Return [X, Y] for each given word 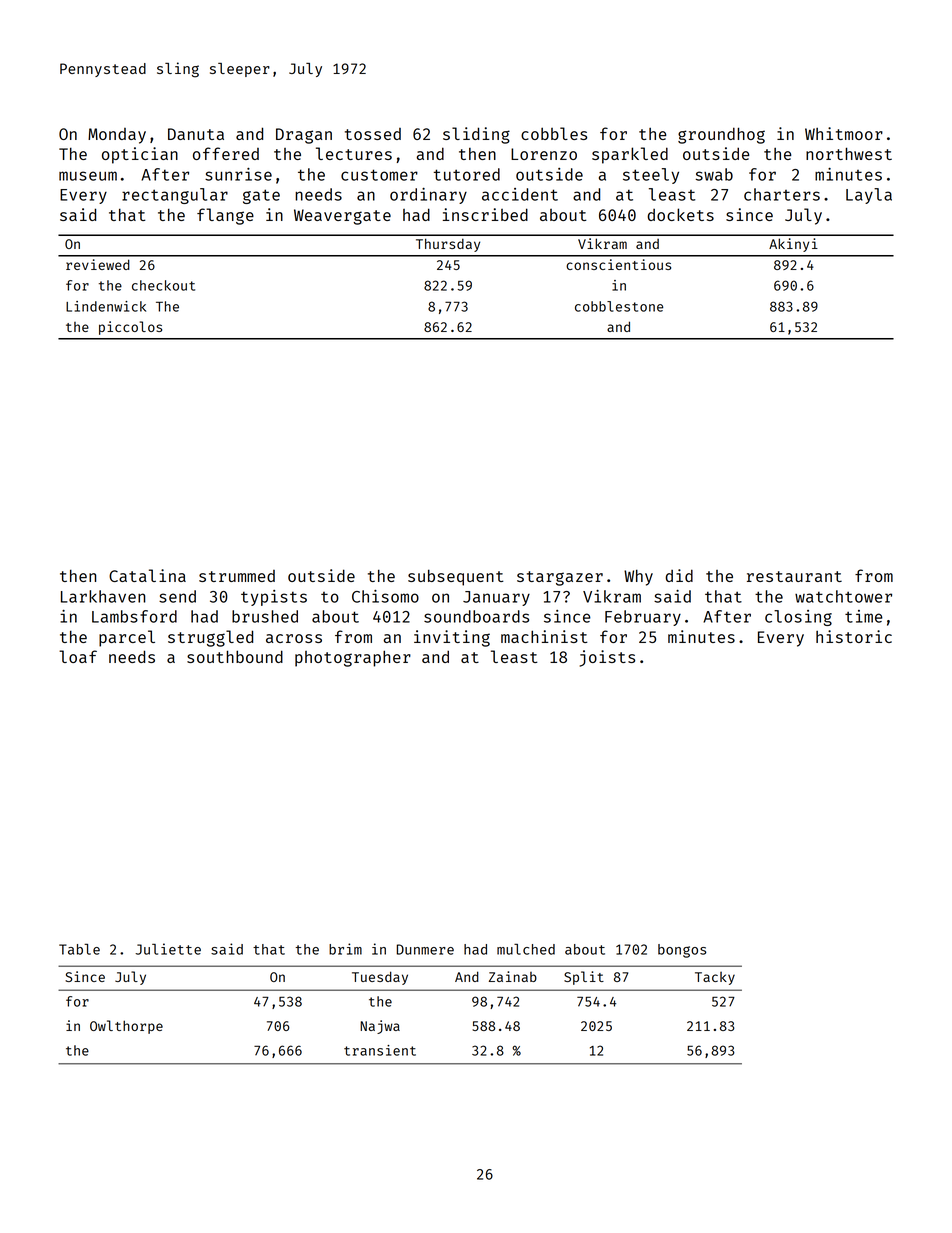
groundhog [721, 135]
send [177, 596]
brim [345, 949]
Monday [117, 136]
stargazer [560, 578]
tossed [373, 134]
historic [854, 636]
